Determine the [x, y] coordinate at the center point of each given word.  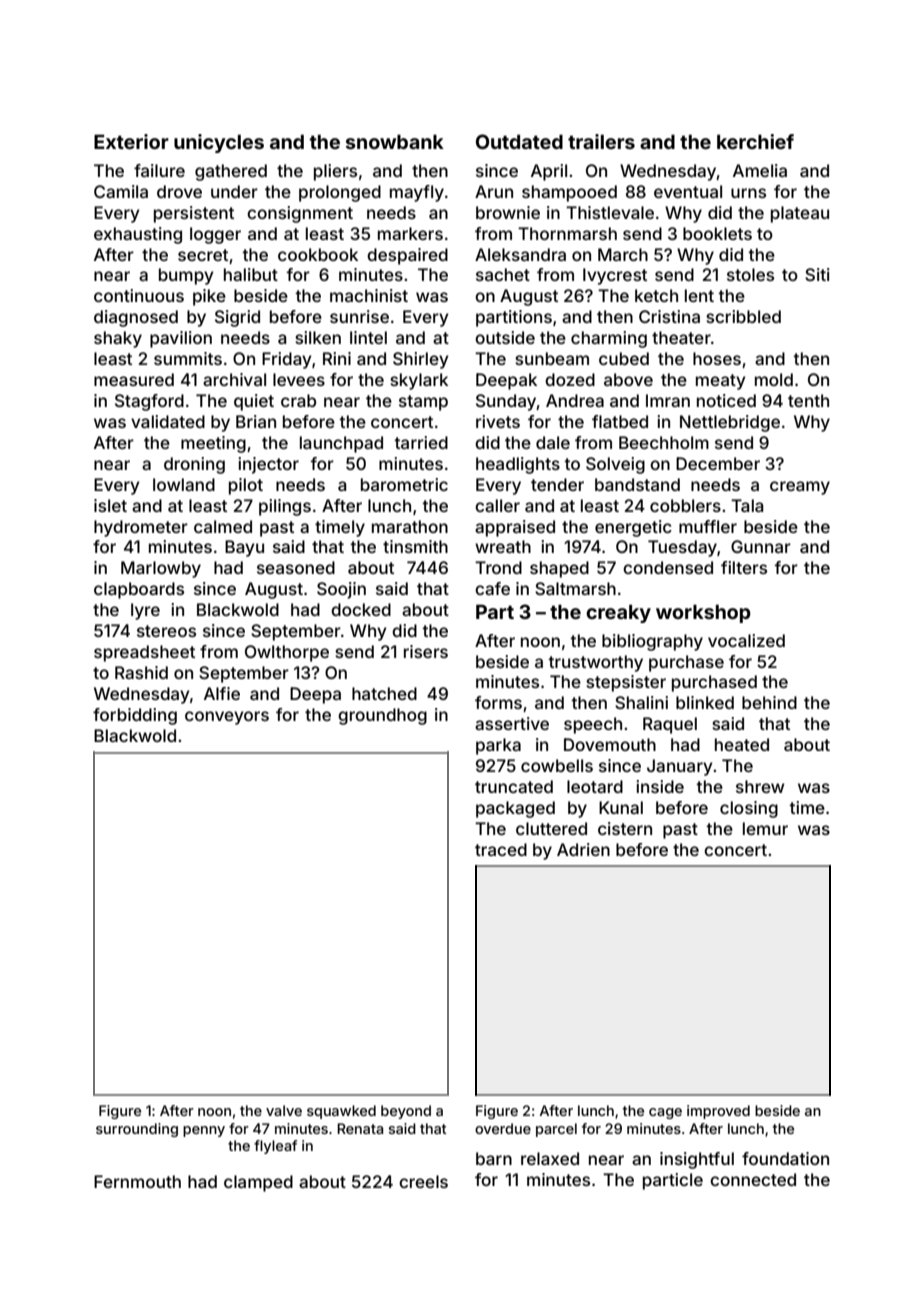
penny [204, 1131]
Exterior [131, 141]
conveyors [227, 718]
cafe [492, 588]
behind [769, 702]
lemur [765, 828]
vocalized [746, 640]
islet [110, 505]
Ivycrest [615, 276]
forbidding [135, 716]
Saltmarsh [575, 588]
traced [501, 849]
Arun [494, 191]
